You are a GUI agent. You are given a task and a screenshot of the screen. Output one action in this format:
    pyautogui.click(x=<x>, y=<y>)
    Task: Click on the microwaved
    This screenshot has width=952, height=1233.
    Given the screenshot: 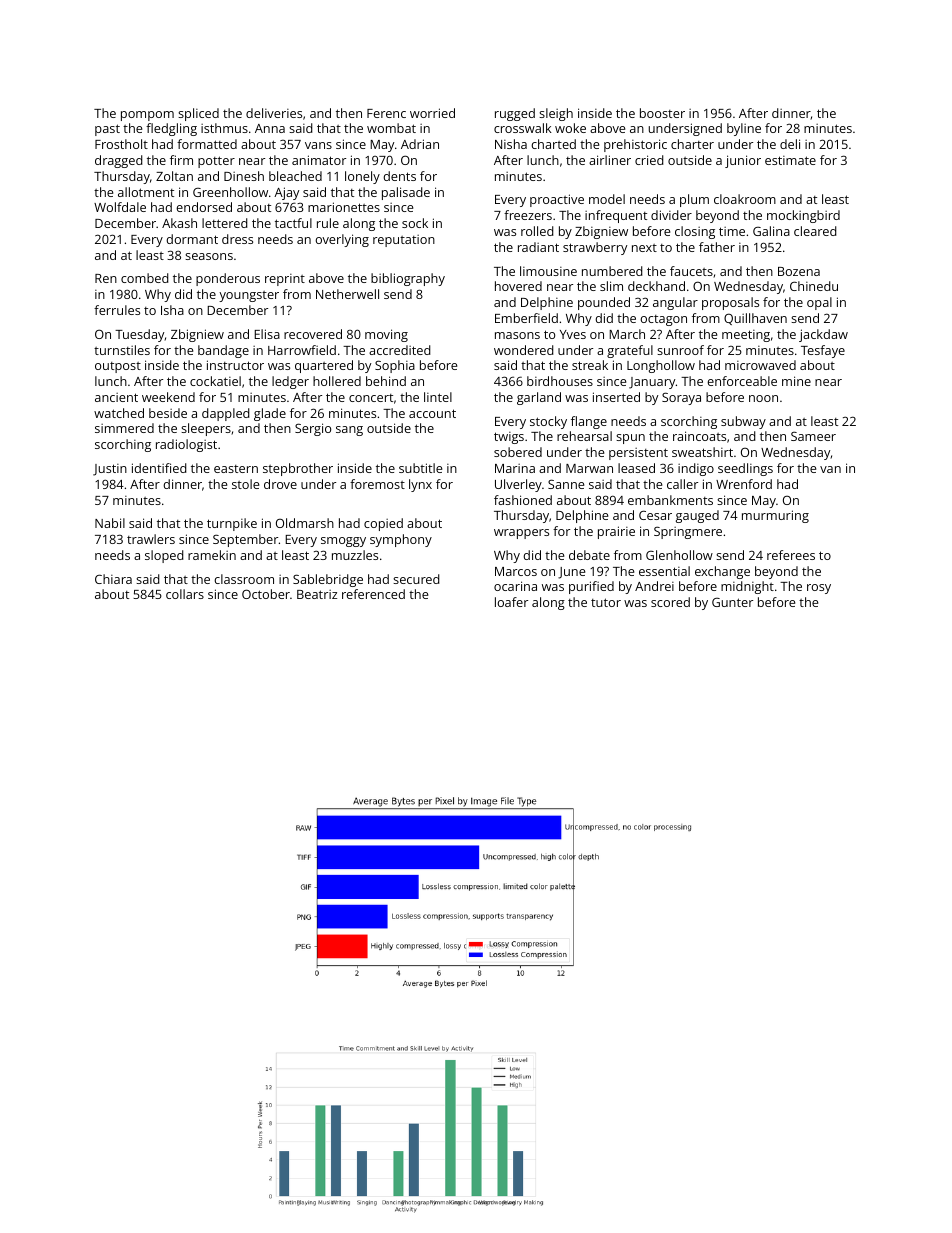 What is the action you would take?
    pyautogui.click(x=760, y=365)
